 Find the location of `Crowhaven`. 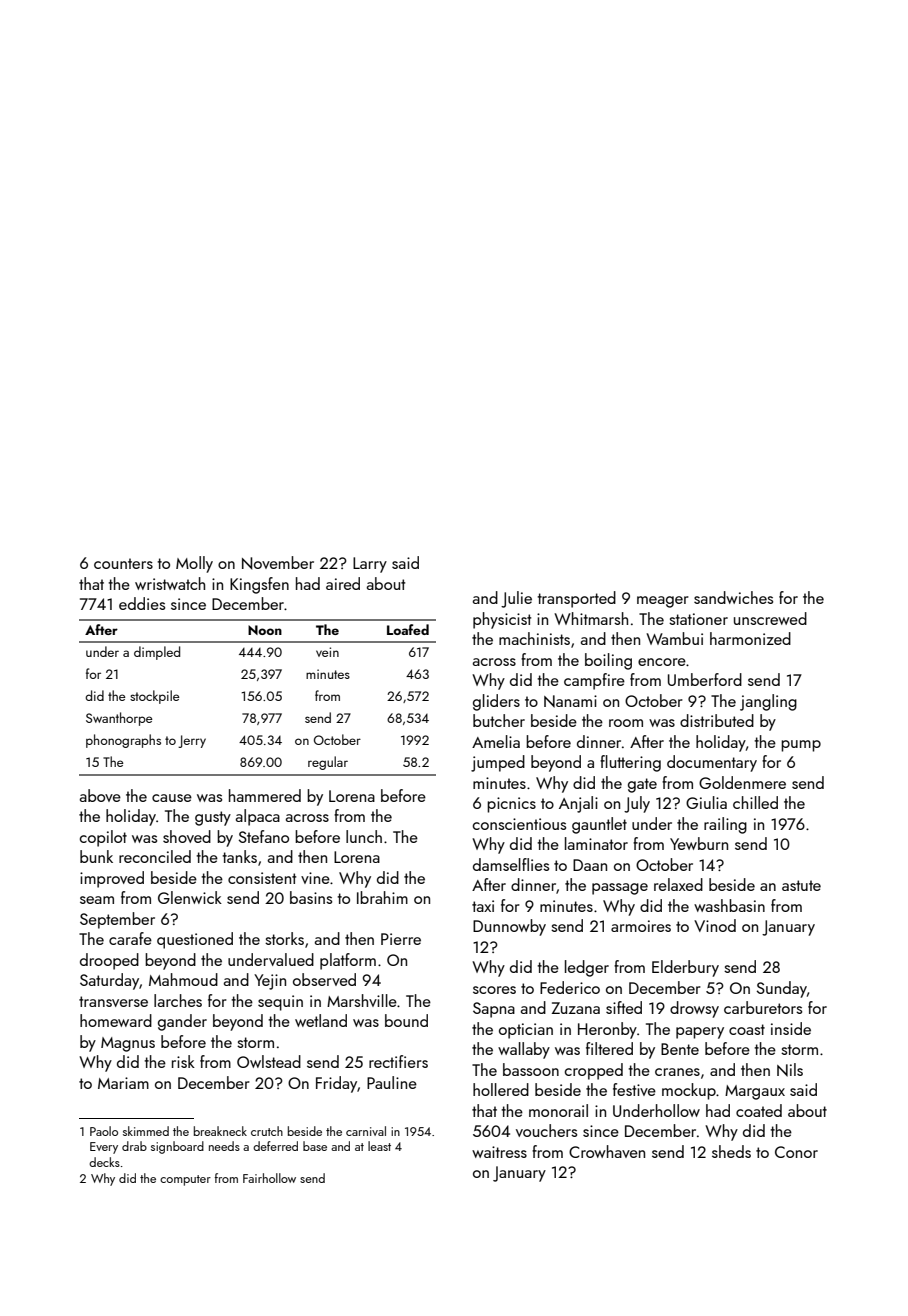

Crowhaven is located at coordinates (607, 1151).
